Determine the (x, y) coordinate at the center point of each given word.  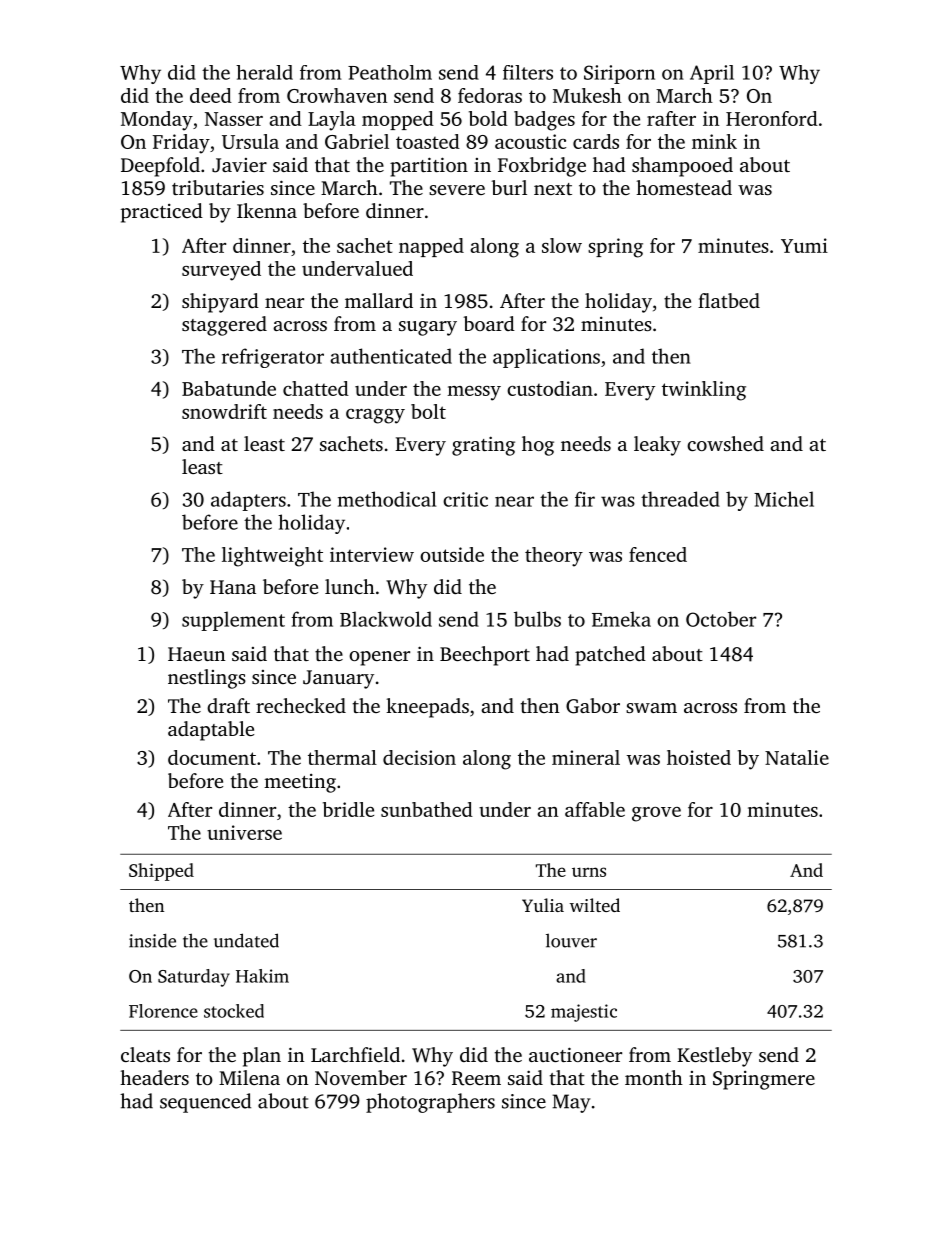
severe (457, 190)
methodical (387, 499)
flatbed (729, 300)
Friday (181, 144)
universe (244, 832)
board (489, 323)
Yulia (543, 905)
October (721, 619)
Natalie (797, 757)
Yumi (804, 245)
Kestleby (714, 1057)
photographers (430, 1103)
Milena (249, 1077)
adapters (248, 501)
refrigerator (273, 358)
